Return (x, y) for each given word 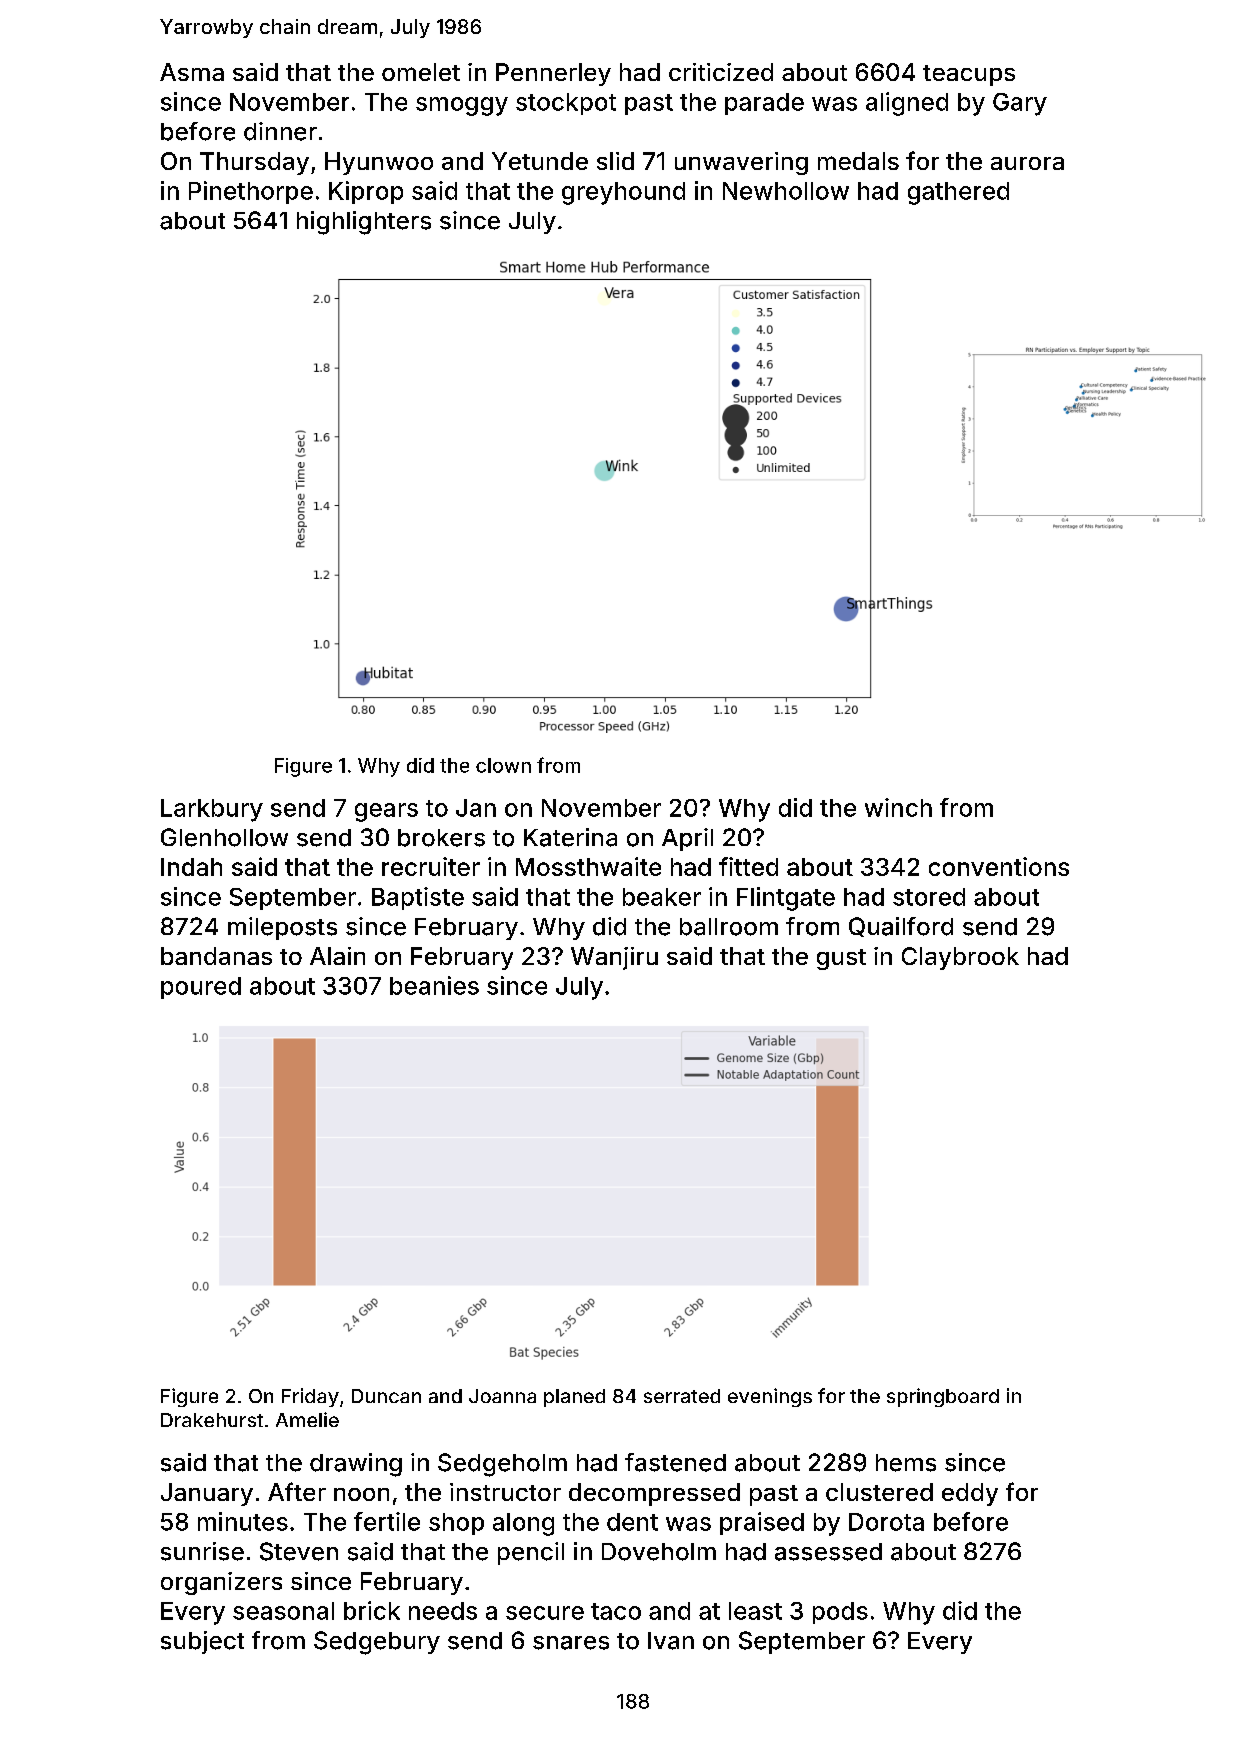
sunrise (202, 1551)
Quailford (901, 927)
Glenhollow (224, 837)
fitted (748, 866)
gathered (958, 193)
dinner (280, 131)
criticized (721, 72)
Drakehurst (212, 1420)
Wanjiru (614, 958)
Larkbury (212, 810)
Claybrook (960, 958)
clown (503, 765)
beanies (434, 985)
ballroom (729, 927)
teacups (969, 75)
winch (898, 807)
